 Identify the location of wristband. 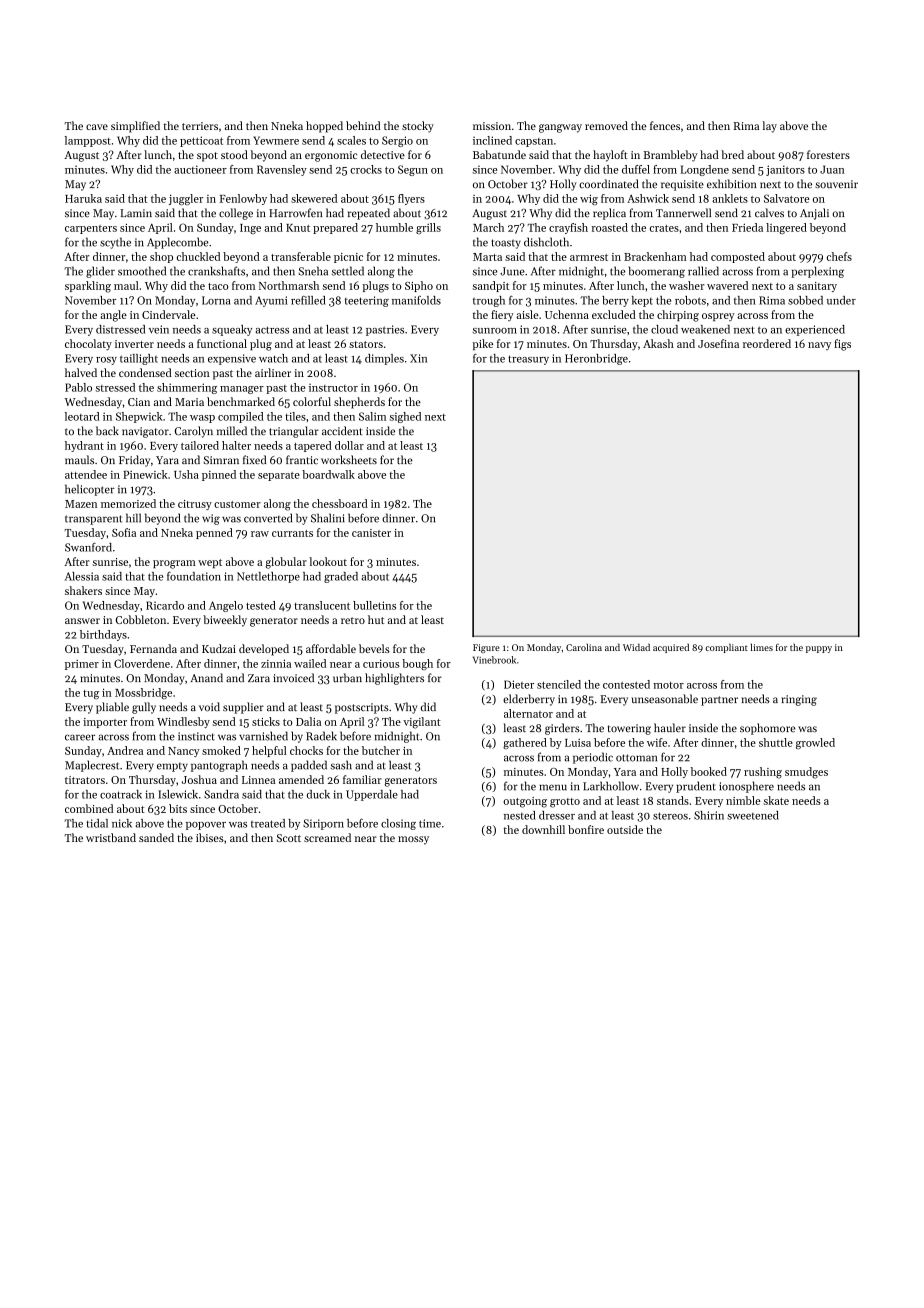
(111, 837).
